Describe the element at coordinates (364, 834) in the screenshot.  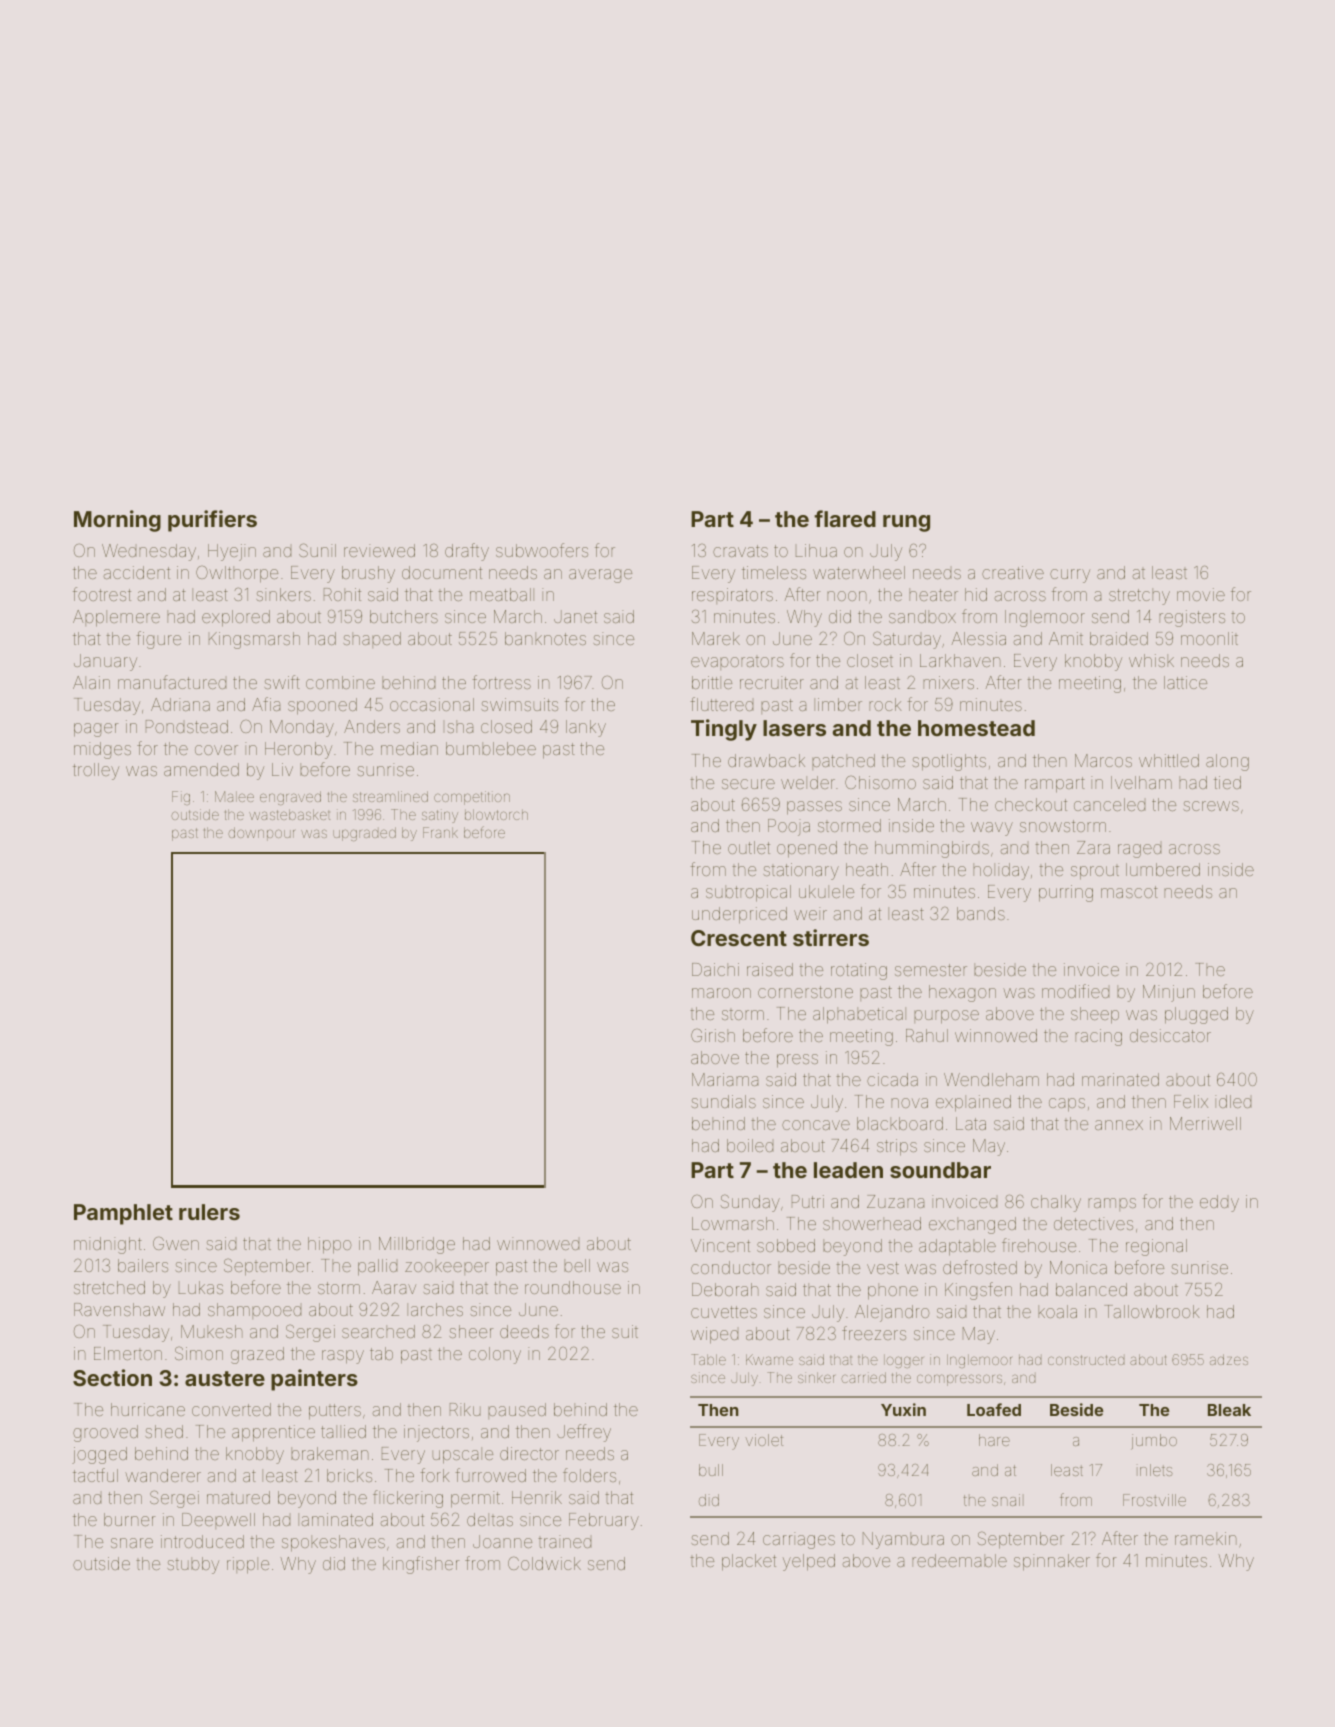
I see `upgraded` at that location.
